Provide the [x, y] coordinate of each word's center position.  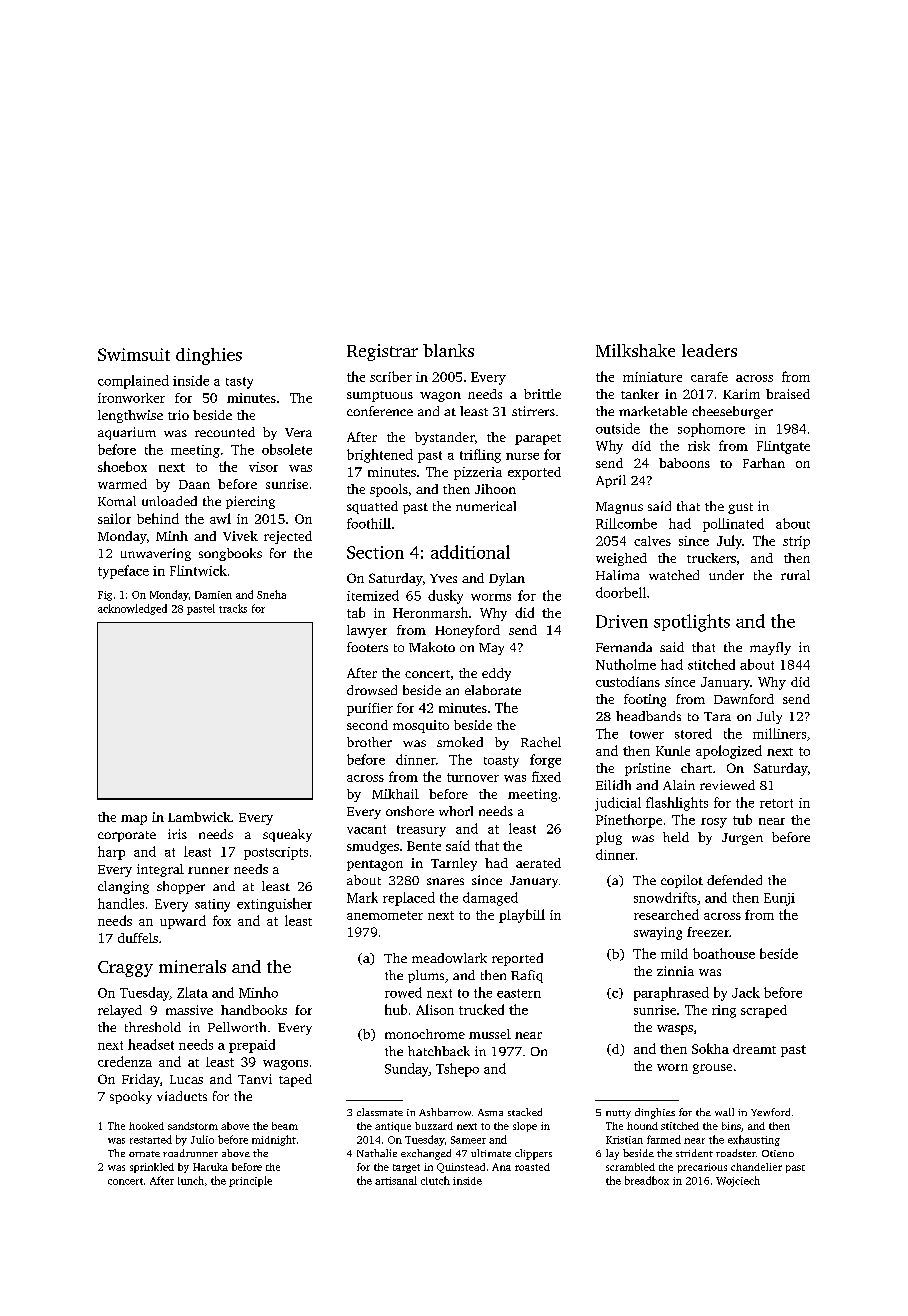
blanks [448, 350]
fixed [546, 776]
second [367, 725]
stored [693, 733]
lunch [191, 1180]
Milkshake [635, 350]
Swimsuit [134, 354]
